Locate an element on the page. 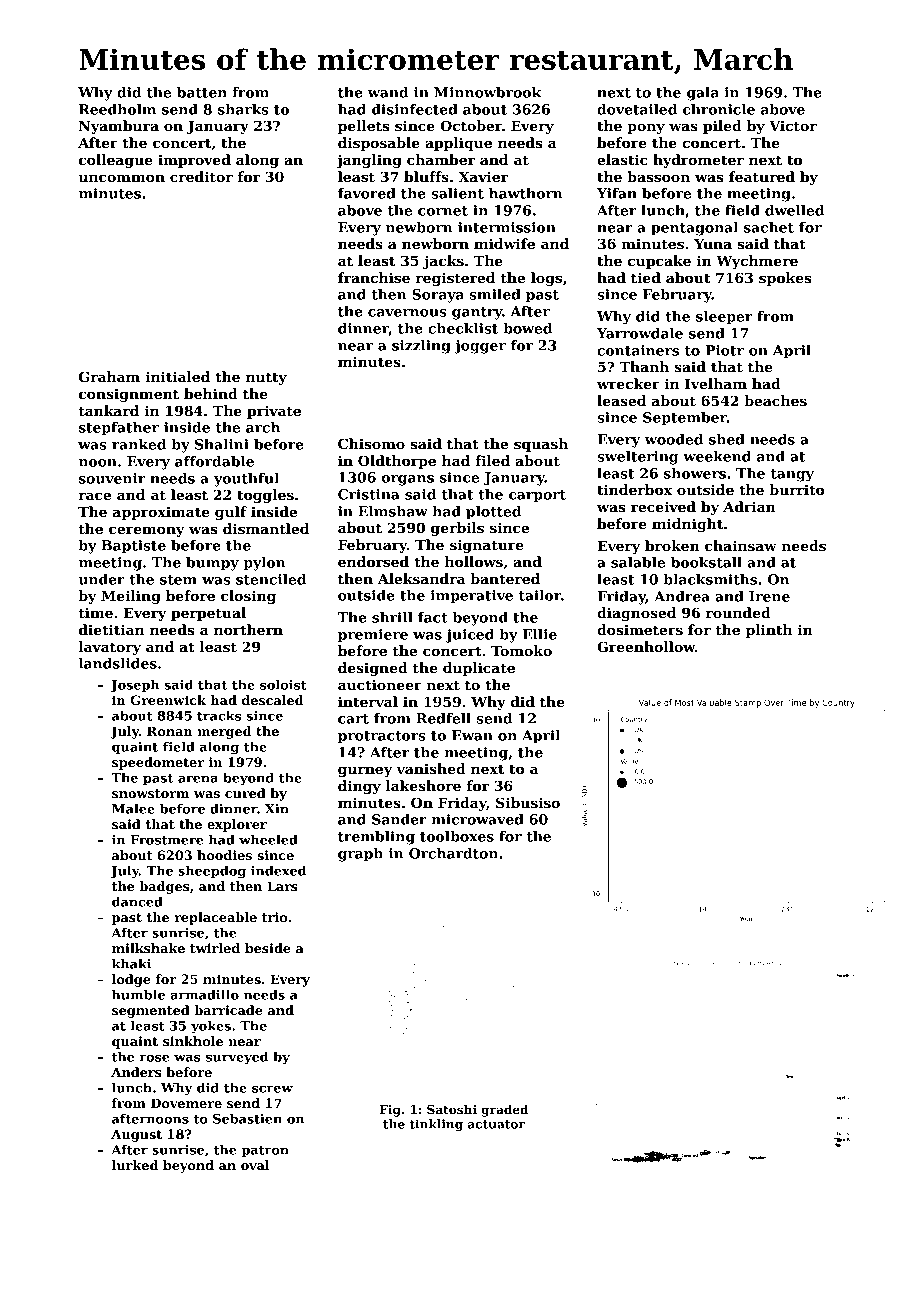  batten is located at coordinates (202, 92).
